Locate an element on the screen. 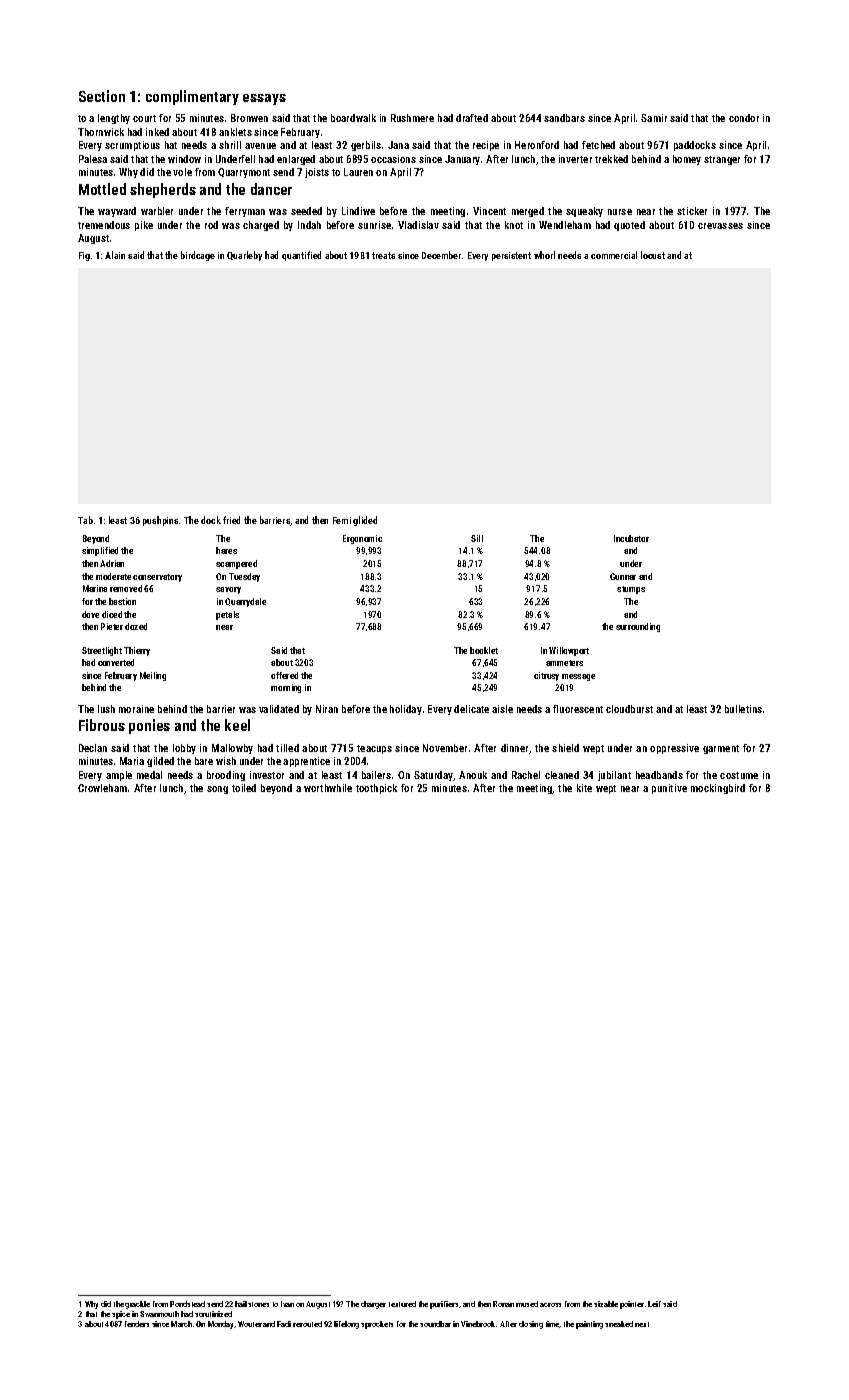 Image resolution: width=849 pixels, height=1400 pixels. birdcage is located at coordinates (198, 256).
